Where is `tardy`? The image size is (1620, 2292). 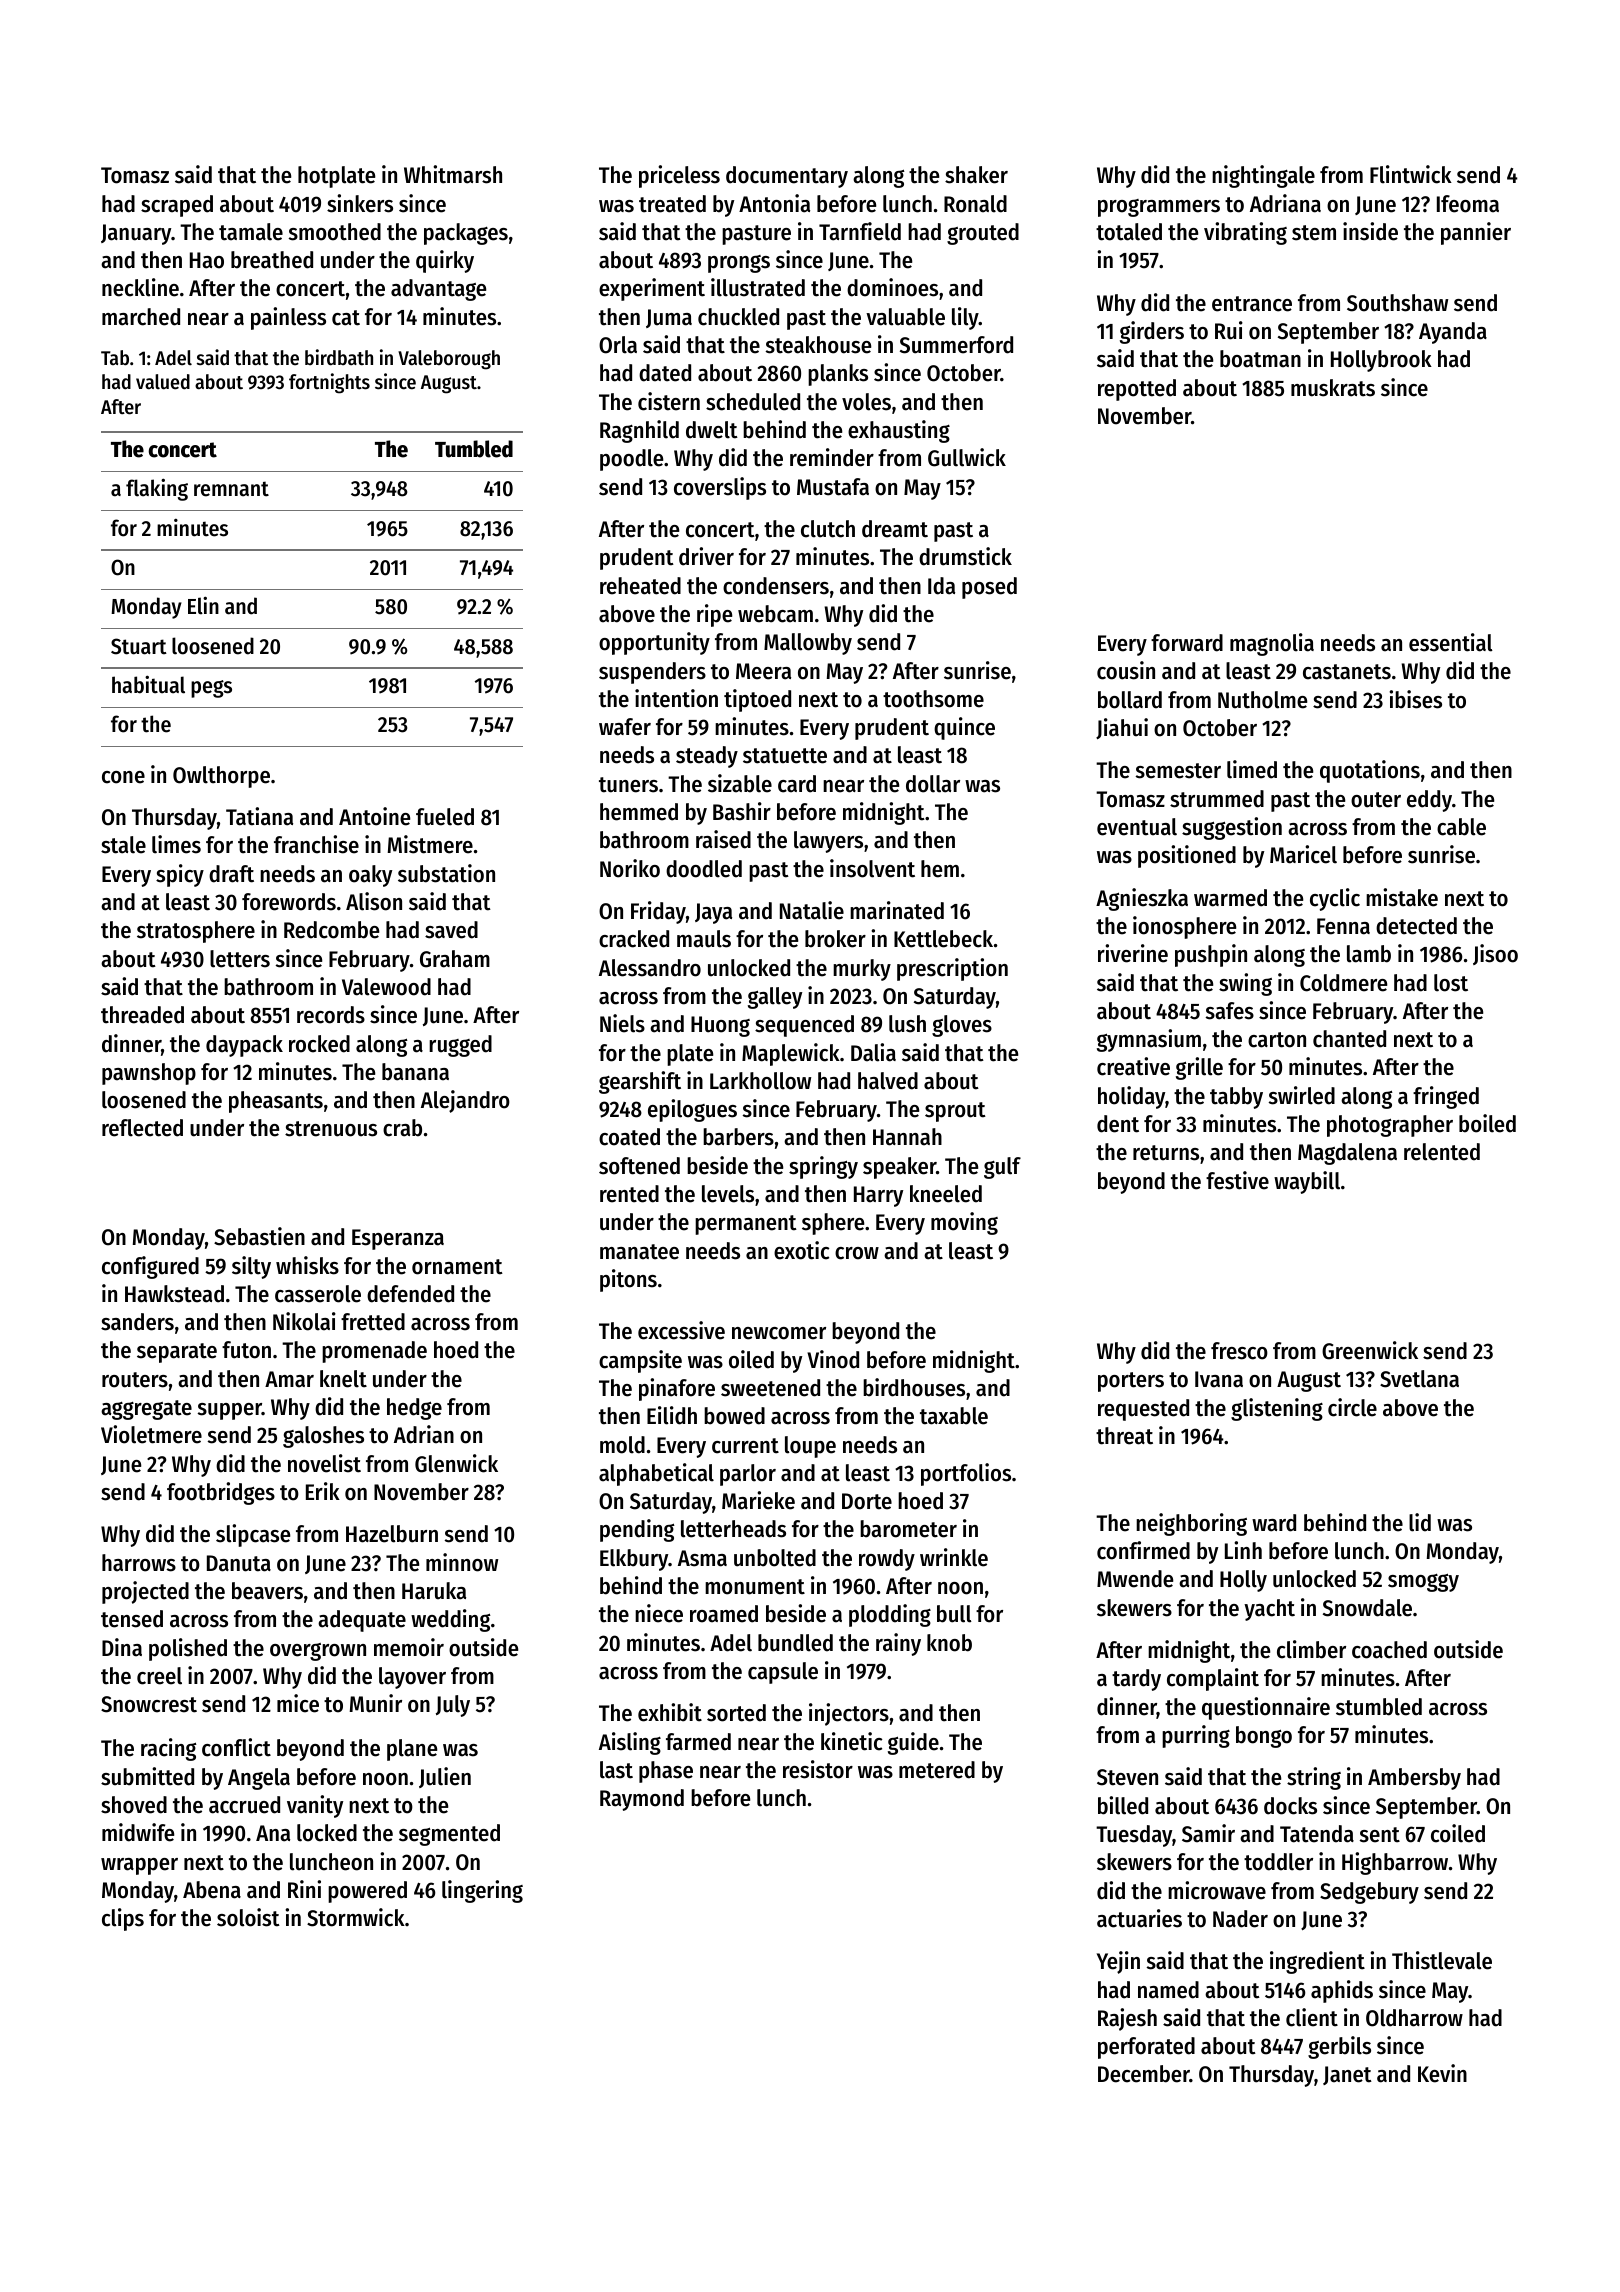
tardy is located at coordinates (1136, 1680).
